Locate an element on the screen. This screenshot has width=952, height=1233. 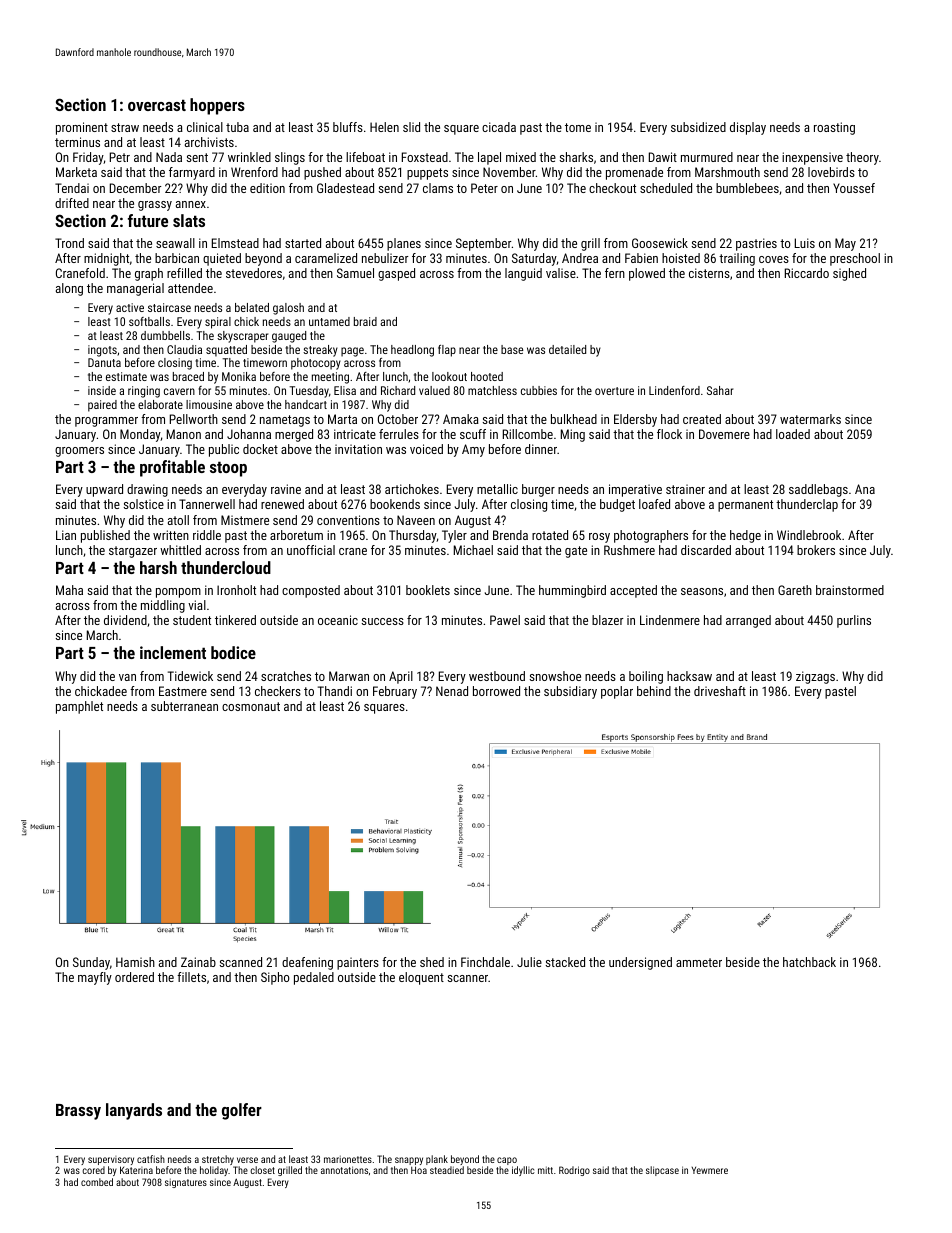
eloquent is located at coordinates (421, 978).
